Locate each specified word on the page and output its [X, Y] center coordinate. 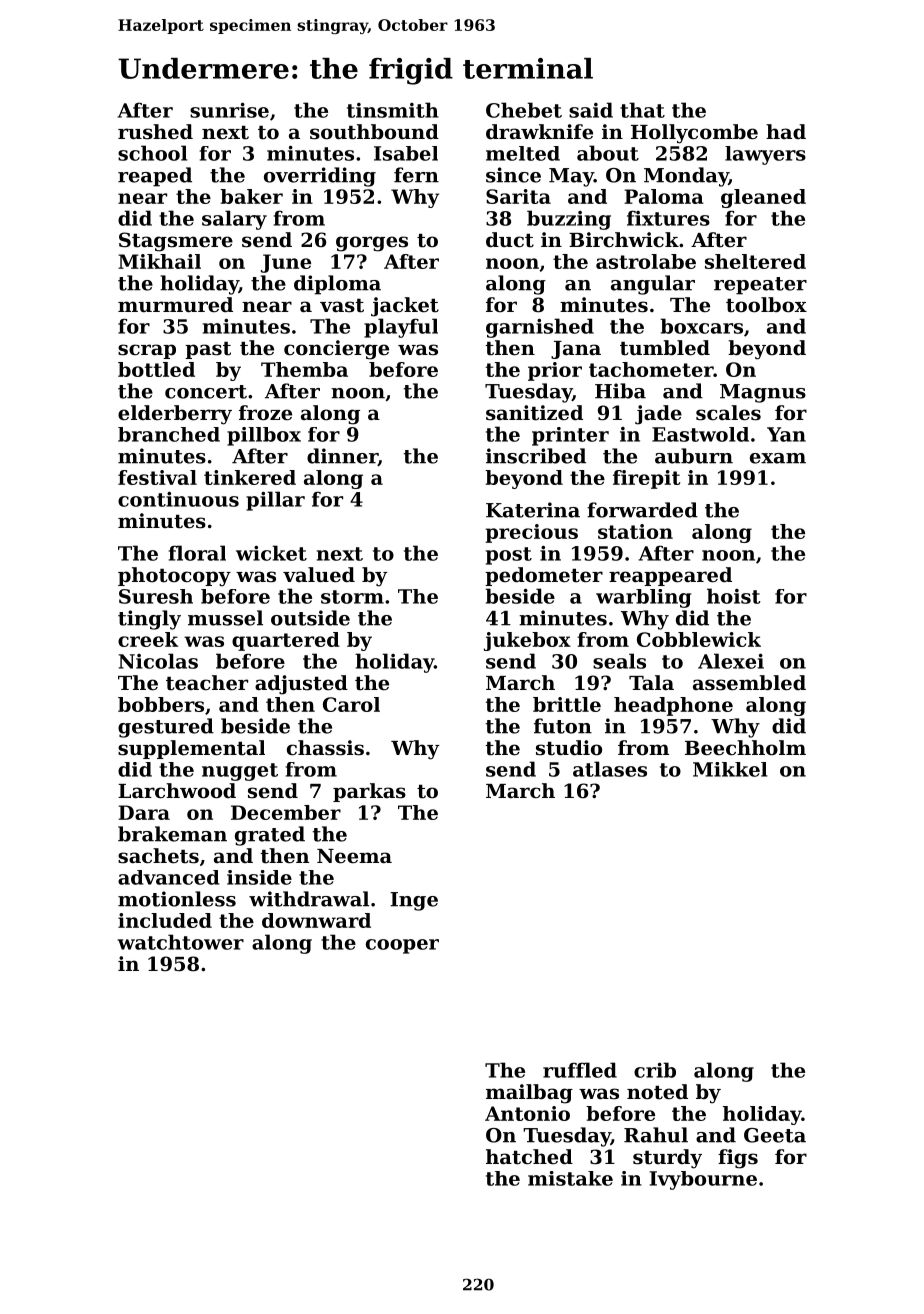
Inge [414, 901]
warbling [643, 598]
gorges [372, 244]
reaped [155, 177]
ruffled [580, 1070]
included [165, 920]
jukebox [527, 641]
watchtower [180, 942]
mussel [225, 618]
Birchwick [624, 239]
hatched [529, 1157]
